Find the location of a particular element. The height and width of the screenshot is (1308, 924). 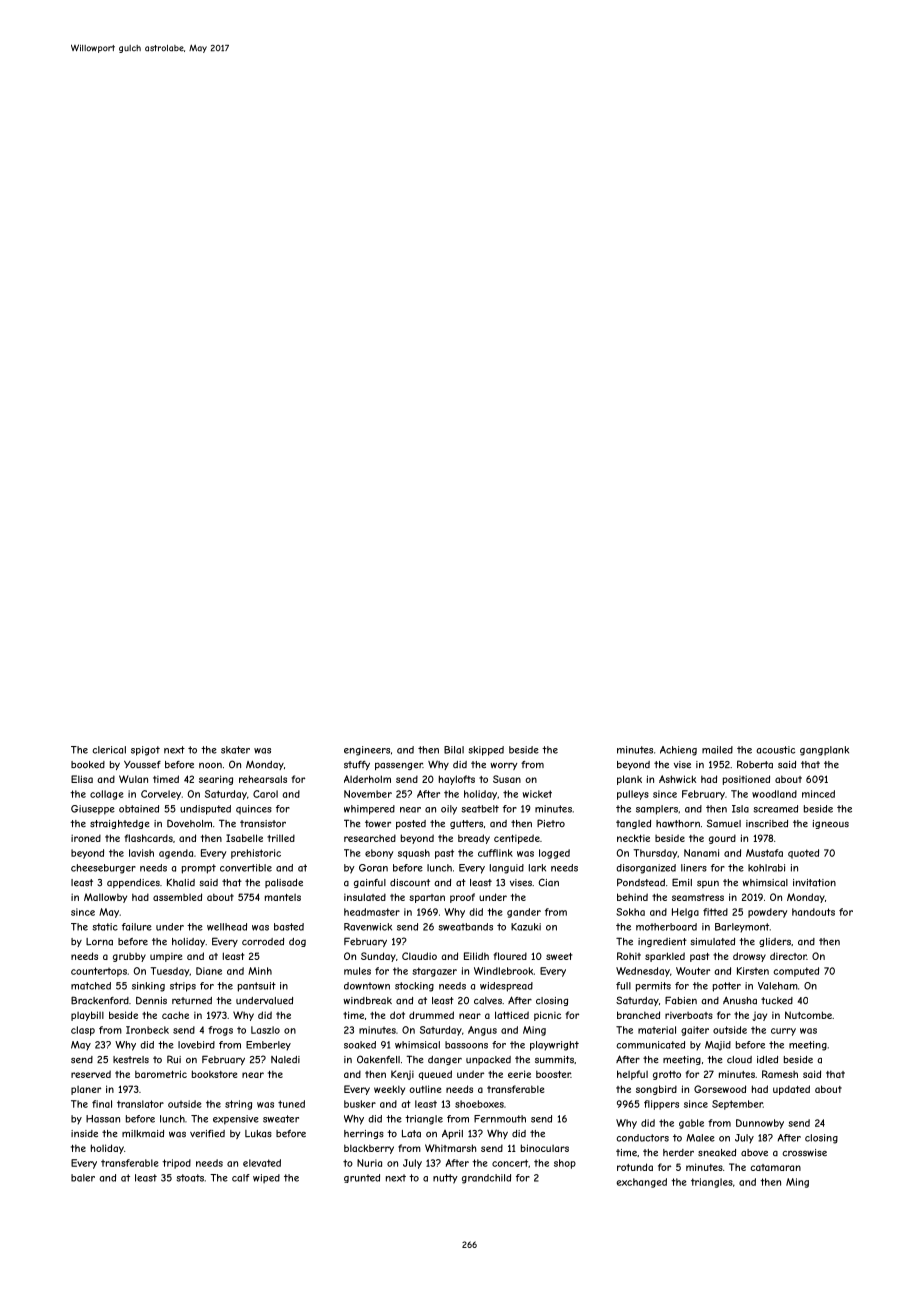

tripod is located at coordinates (176, 1164).
